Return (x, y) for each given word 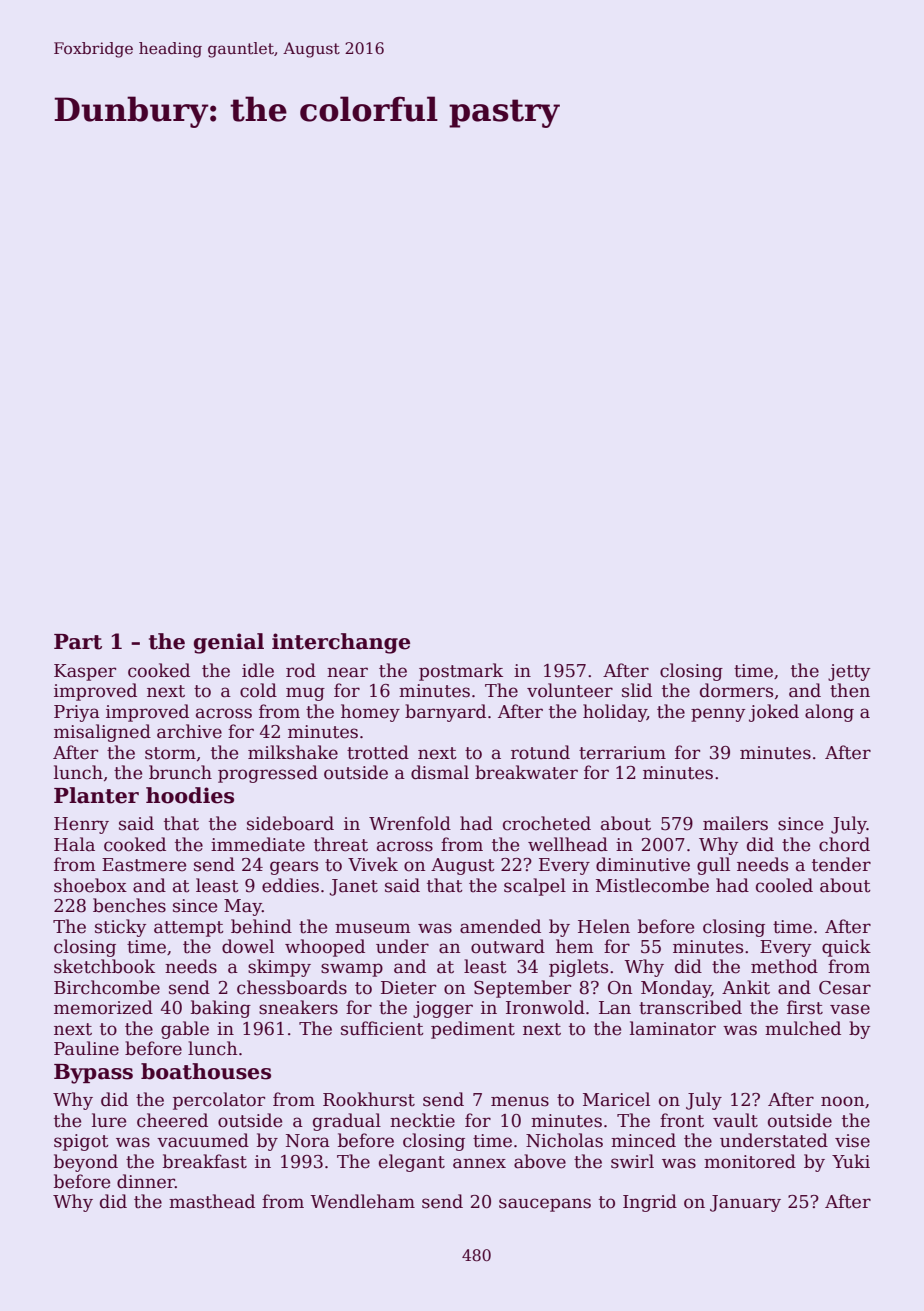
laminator (673, 1028)
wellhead (568, 844)
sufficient (382, 1028)
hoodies (190, 795)
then (850, 690)
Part (78, 642)
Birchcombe (107, 987)
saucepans (545, 1205)
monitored (750, 1161)
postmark (461, 672)
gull (713, 866)
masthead (212, 1201)
